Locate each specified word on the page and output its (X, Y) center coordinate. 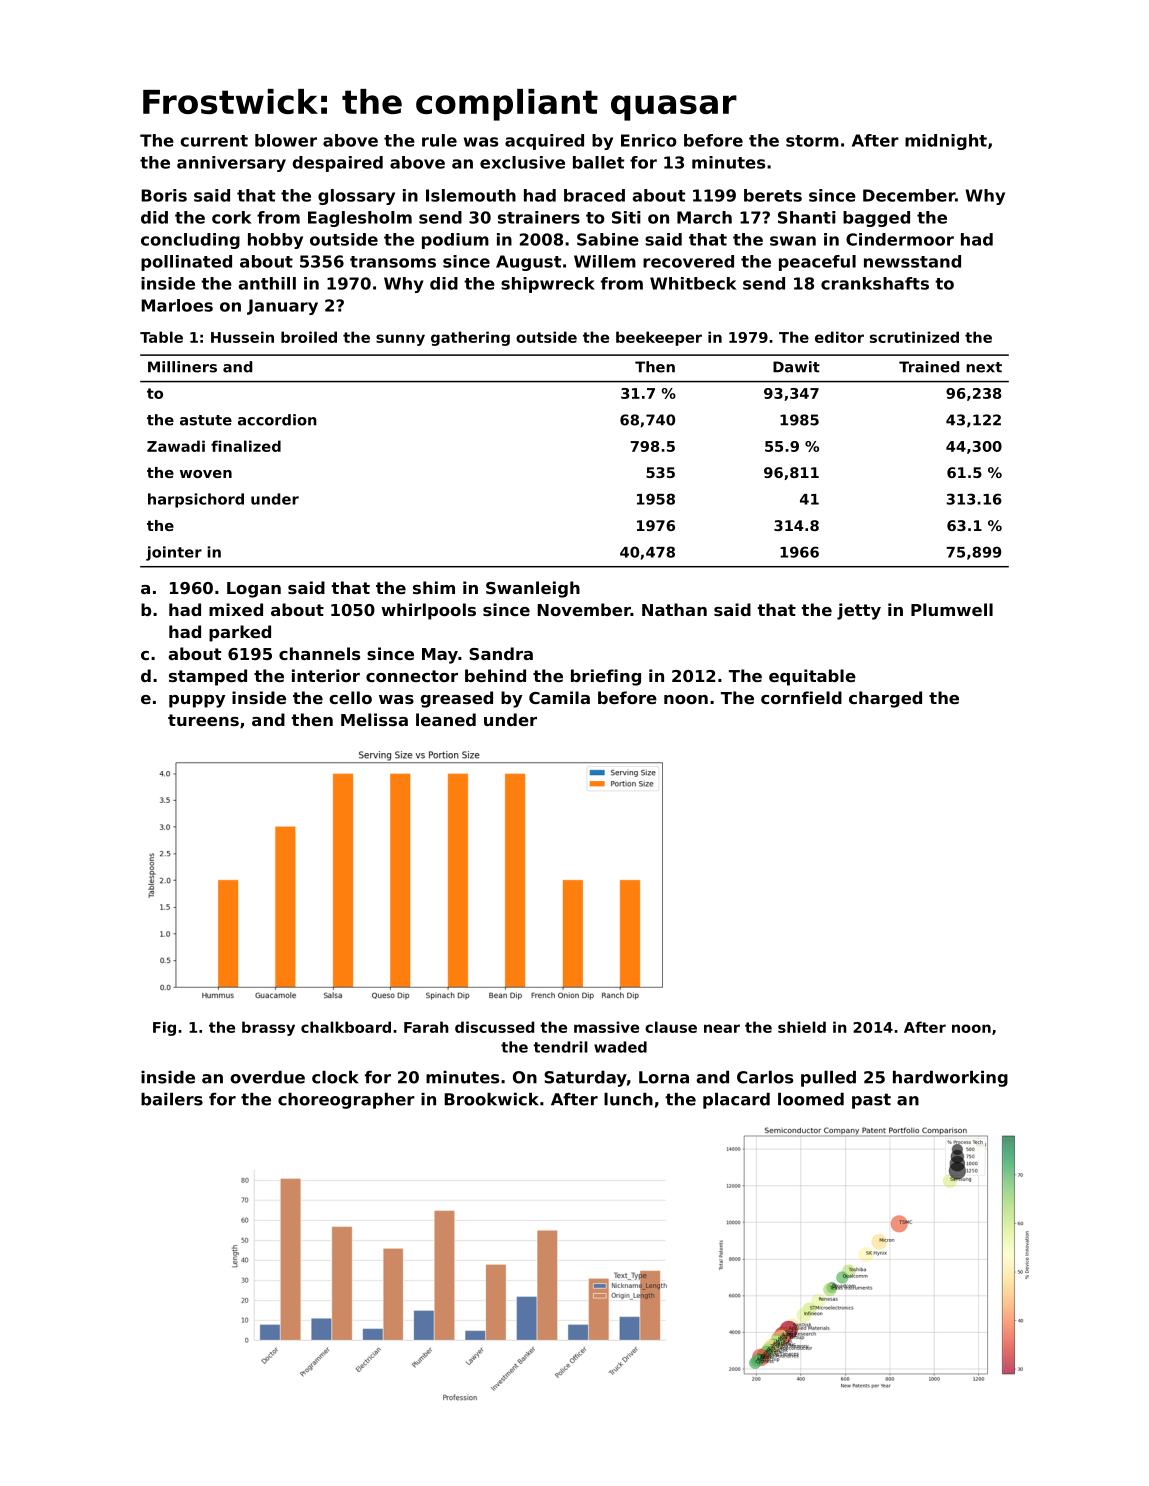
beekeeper (659, 338)
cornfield (801, 697)
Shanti (807, 217)
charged (885, 699)
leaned (446, 719)
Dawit (796, 367)
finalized (246, 446)
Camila (559, 697)
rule (439, 140)
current (214, 141)
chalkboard (346, 1027)
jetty (859, 611)
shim (434, 587)
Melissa (374, 719)
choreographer (346, 1101)
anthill (267, 283)
